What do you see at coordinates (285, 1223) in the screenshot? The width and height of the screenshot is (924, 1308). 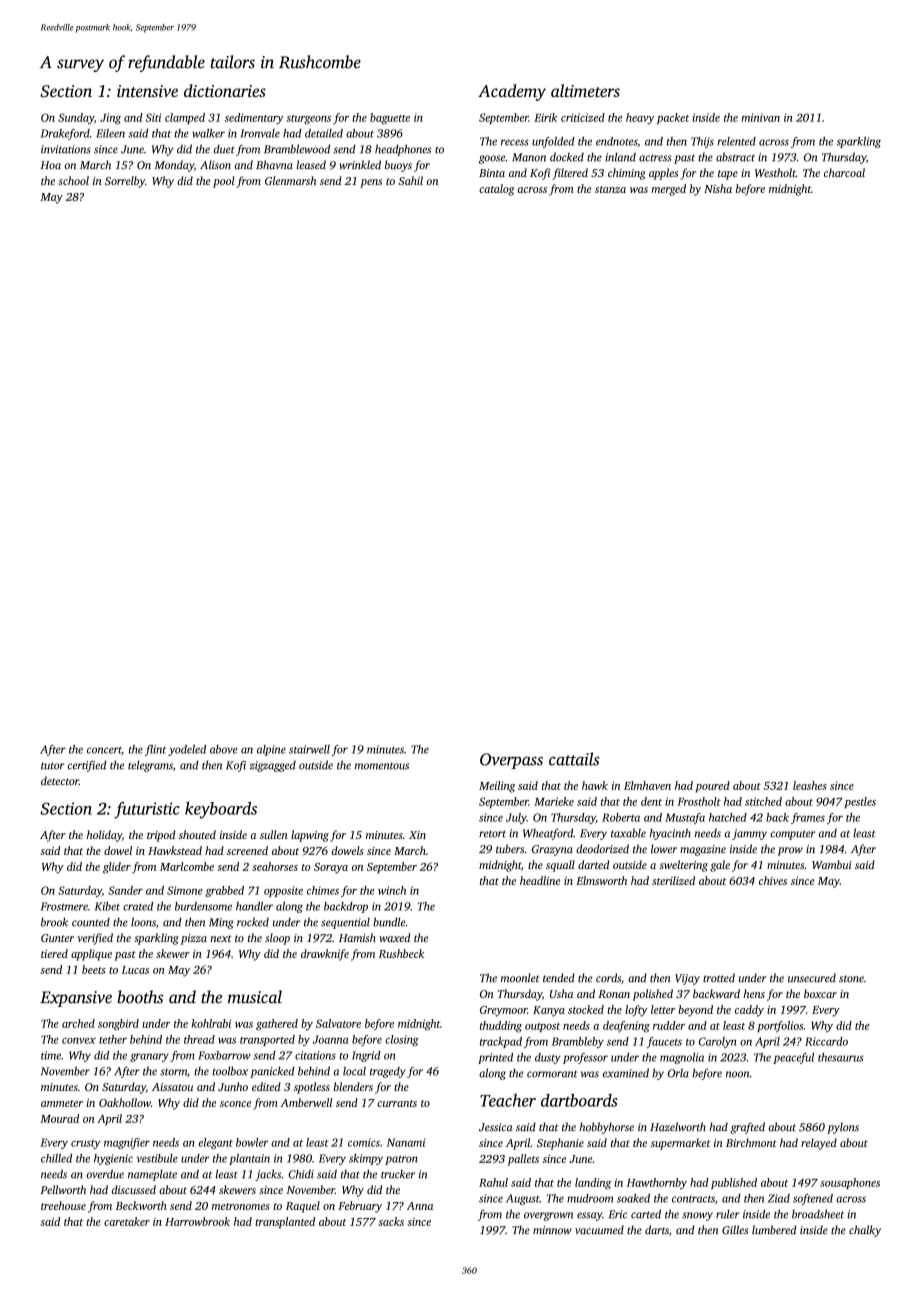 I see `transplanted` at bounding box center [285, 1223].
